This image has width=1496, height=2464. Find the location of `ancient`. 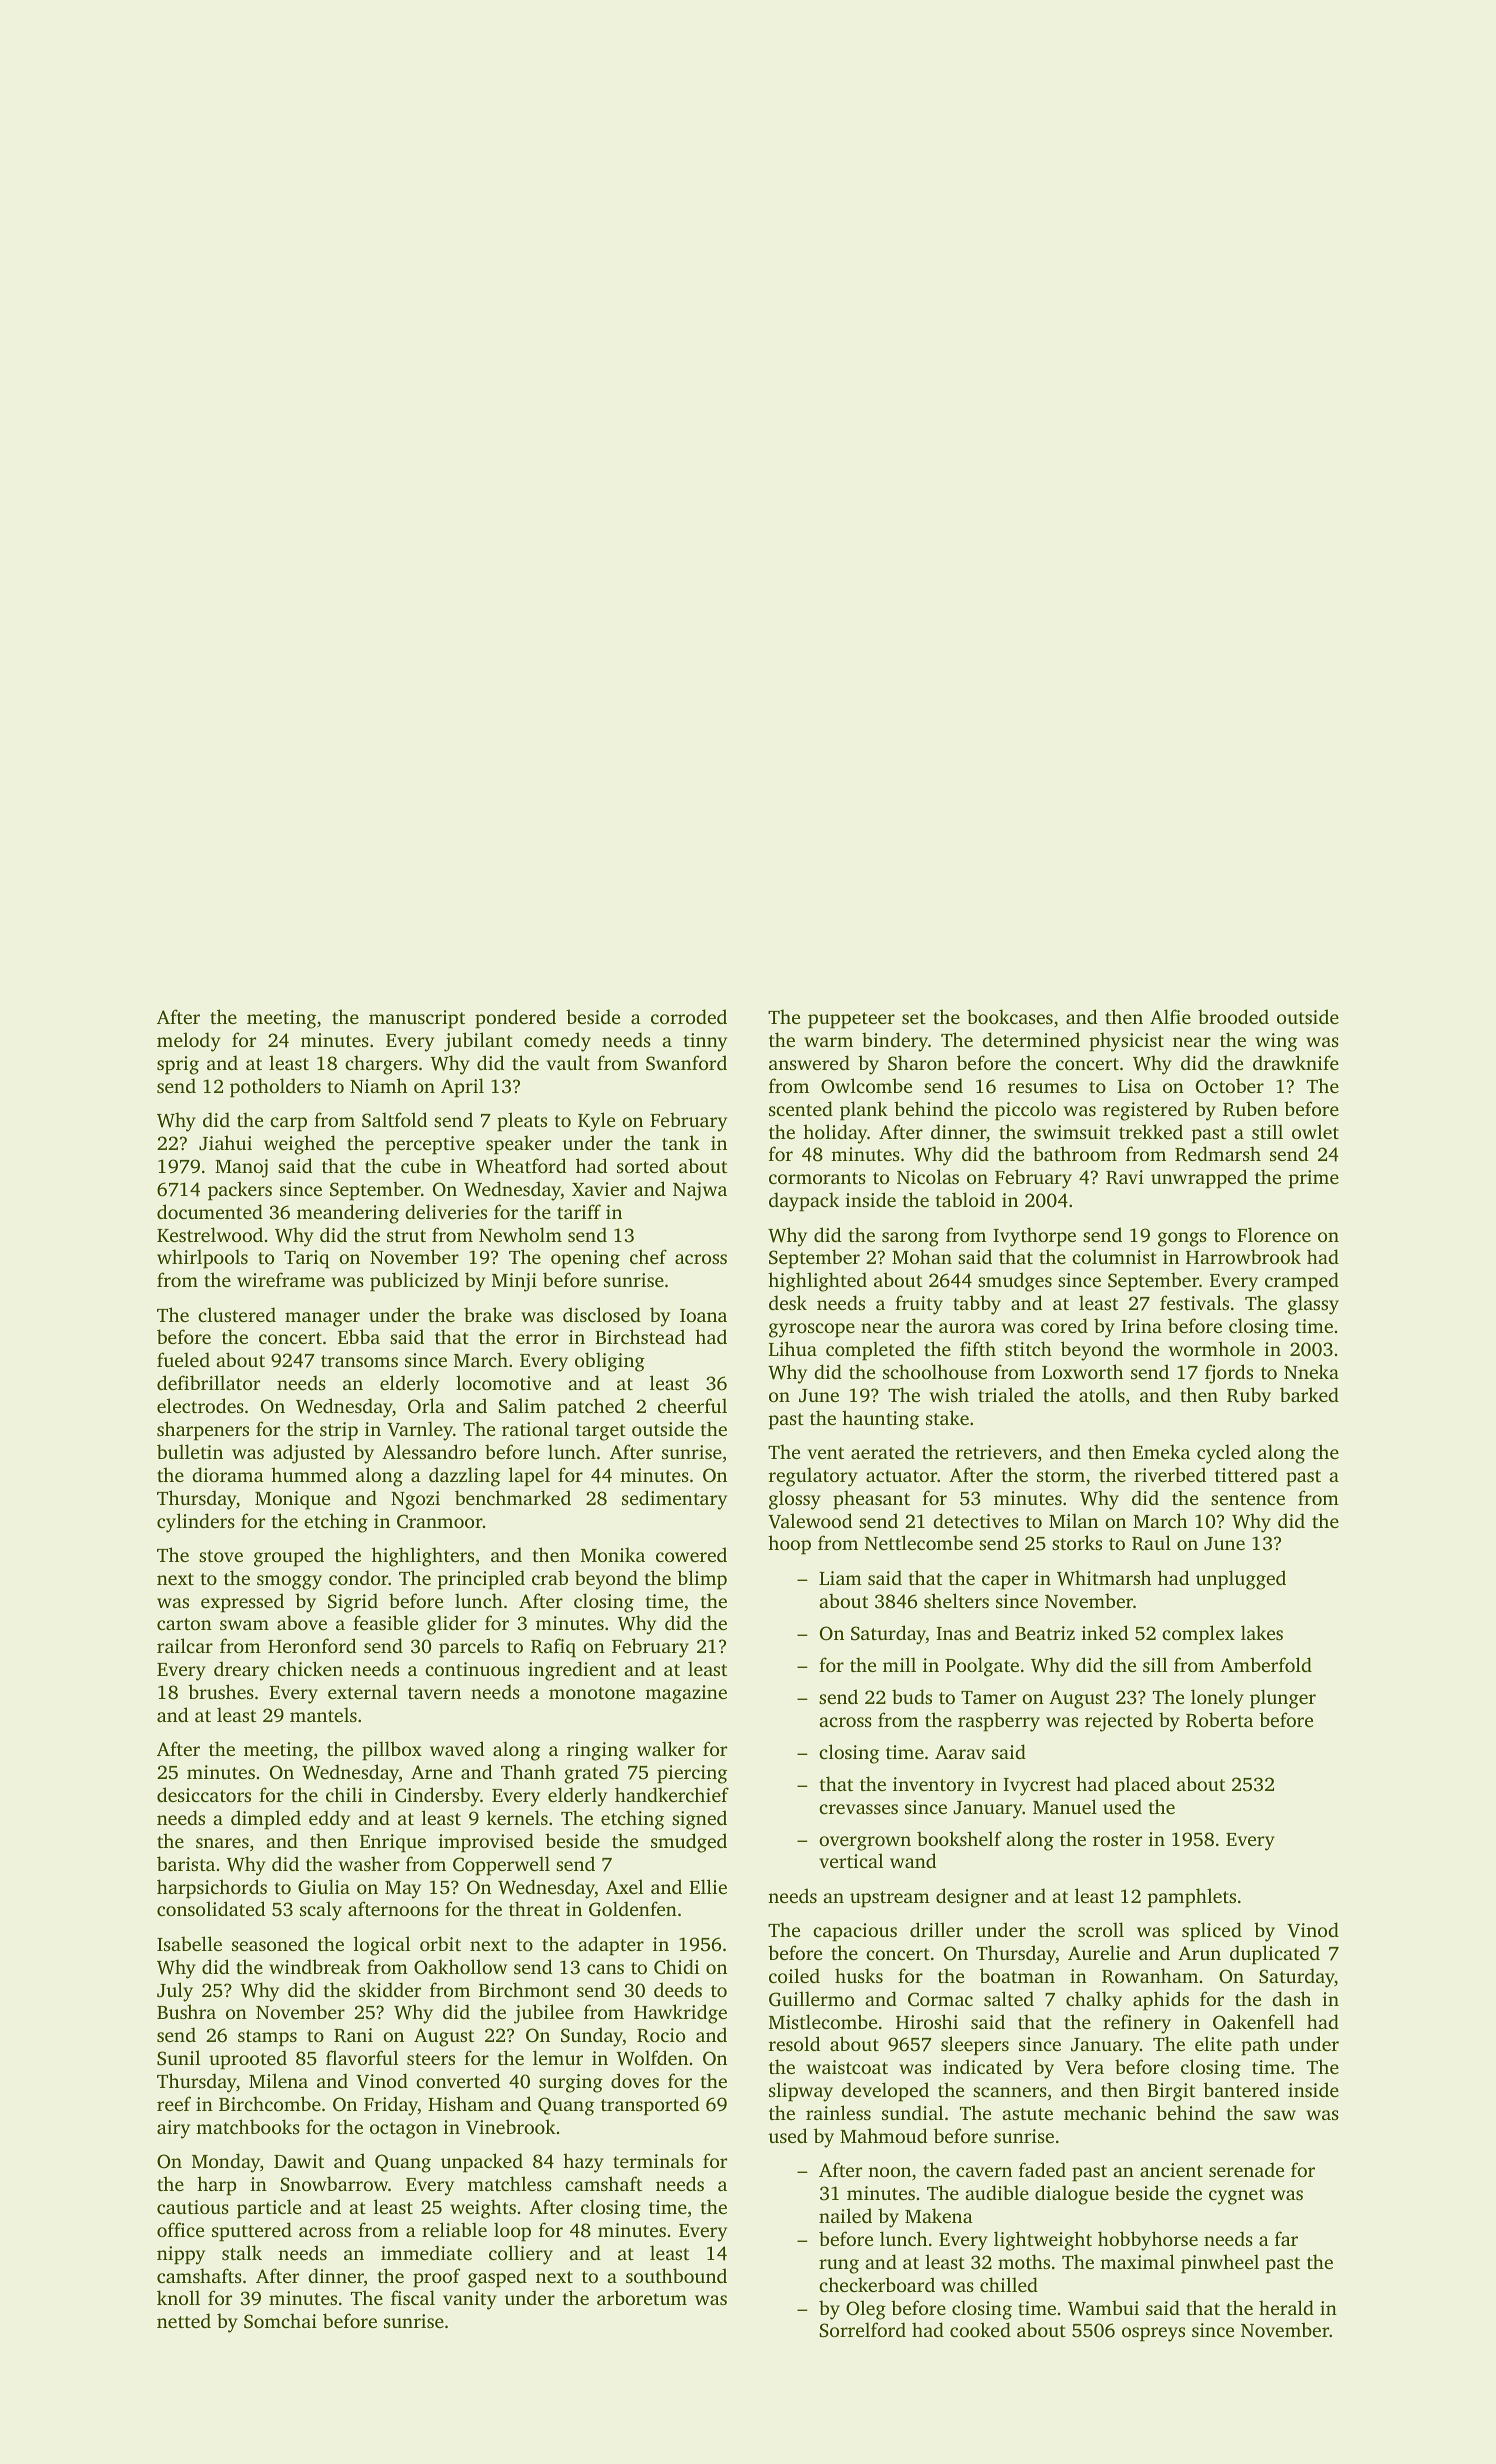

ancient is located at coordinates (1171, 2170).
